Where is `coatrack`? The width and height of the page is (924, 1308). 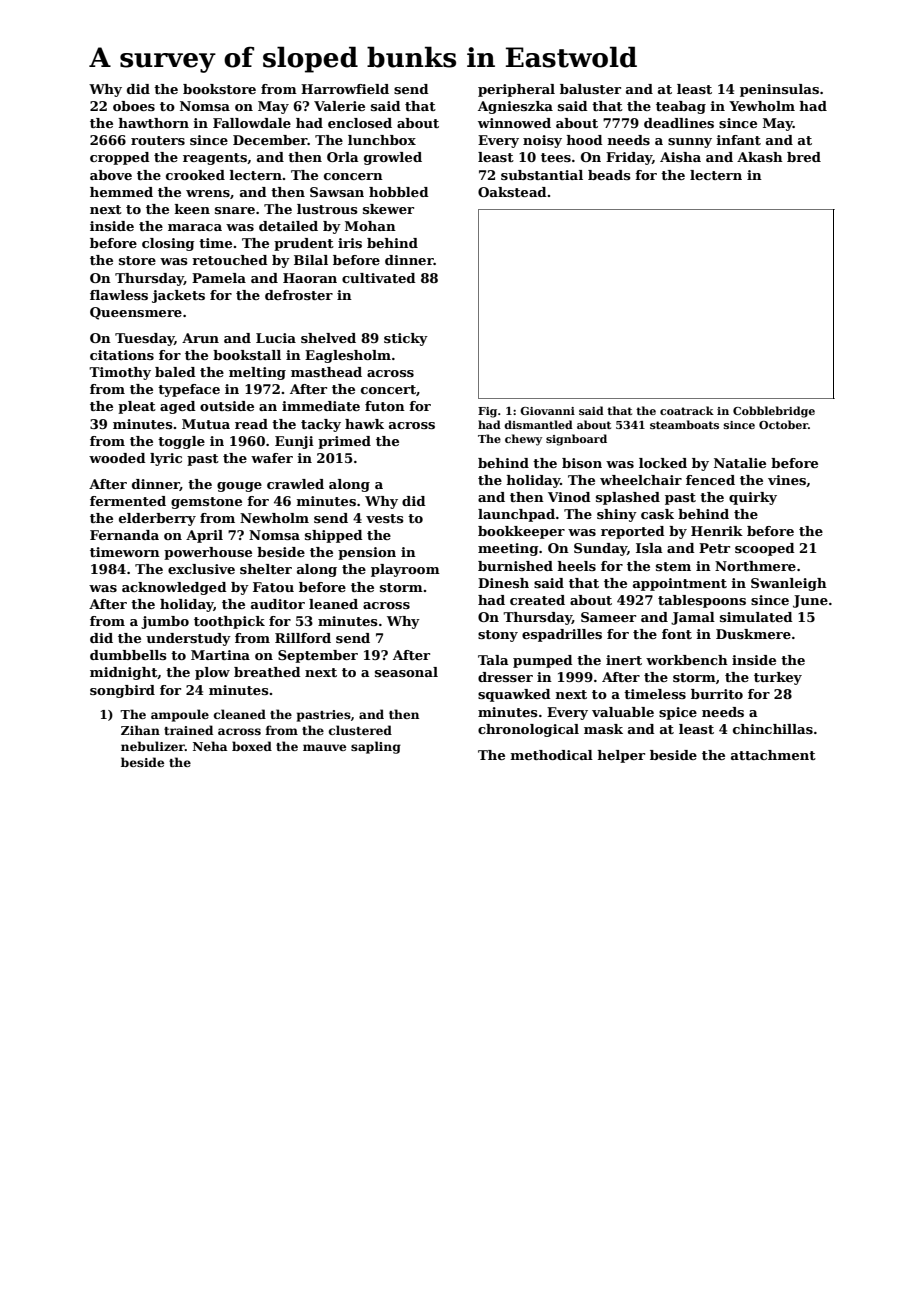 coatrack is located at coordinates (687, 410).
